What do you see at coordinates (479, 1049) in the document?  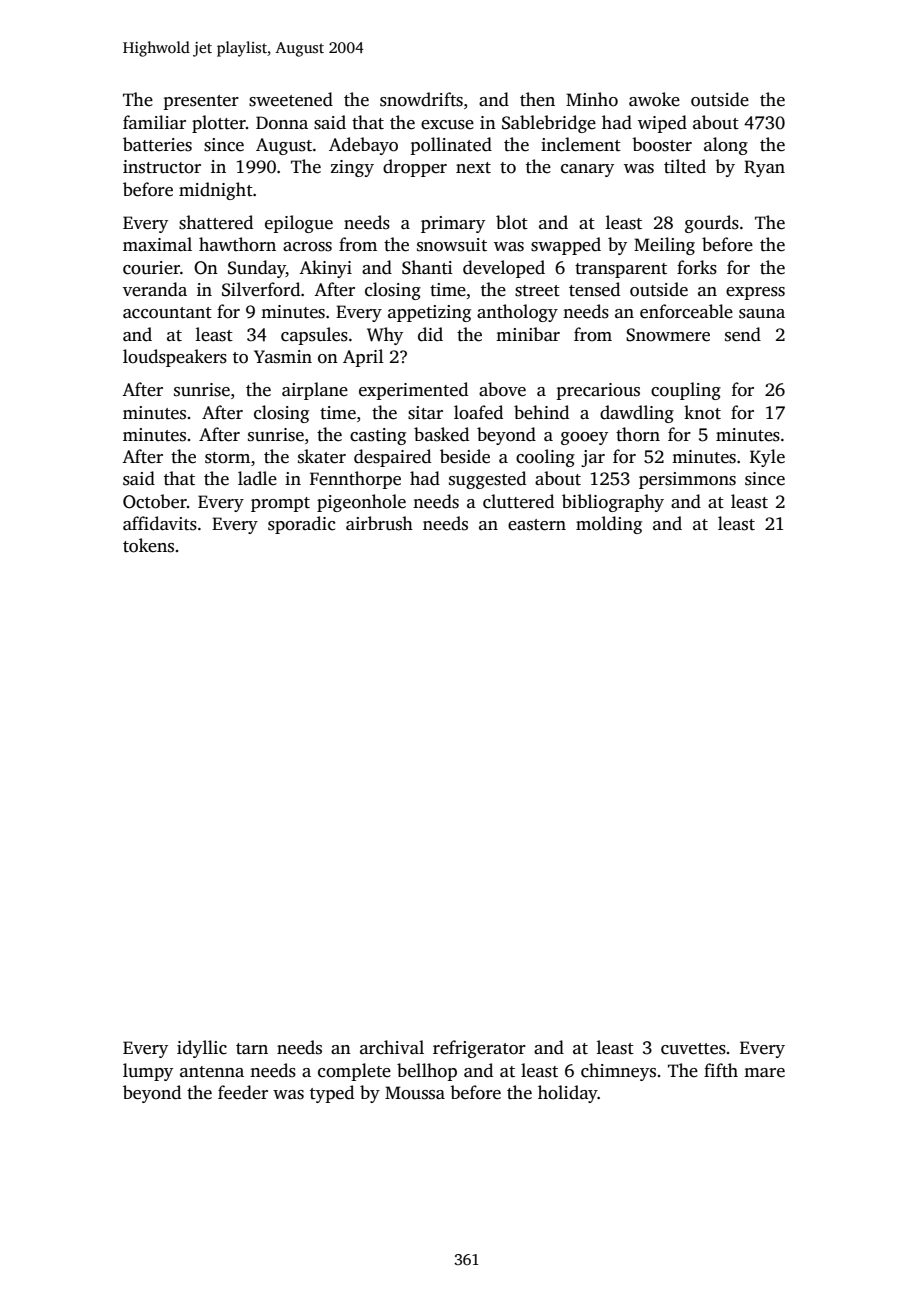 I see `refrigerator` at bounding box center [479, 1049].
